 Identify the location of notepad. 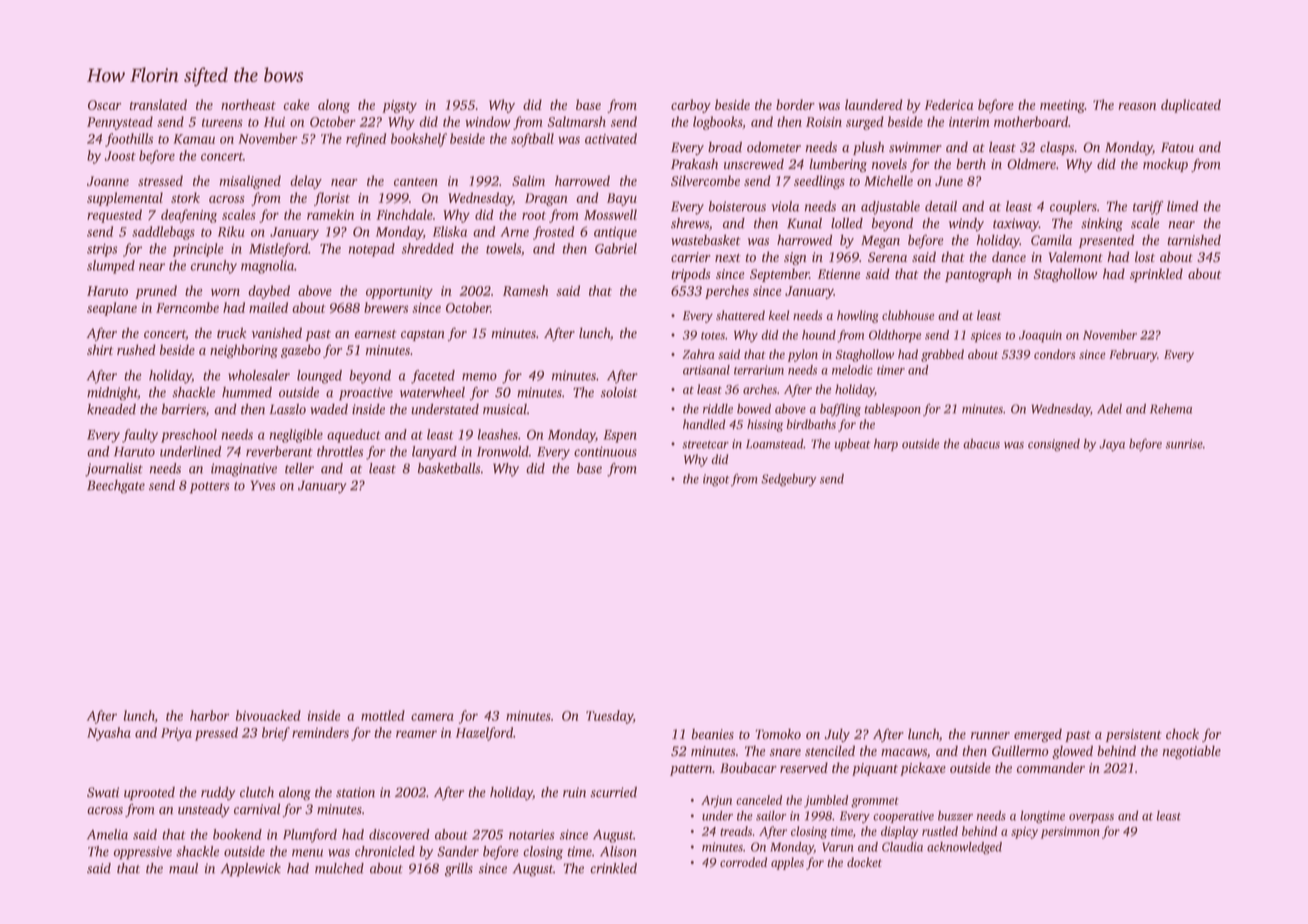
(372, 250).
